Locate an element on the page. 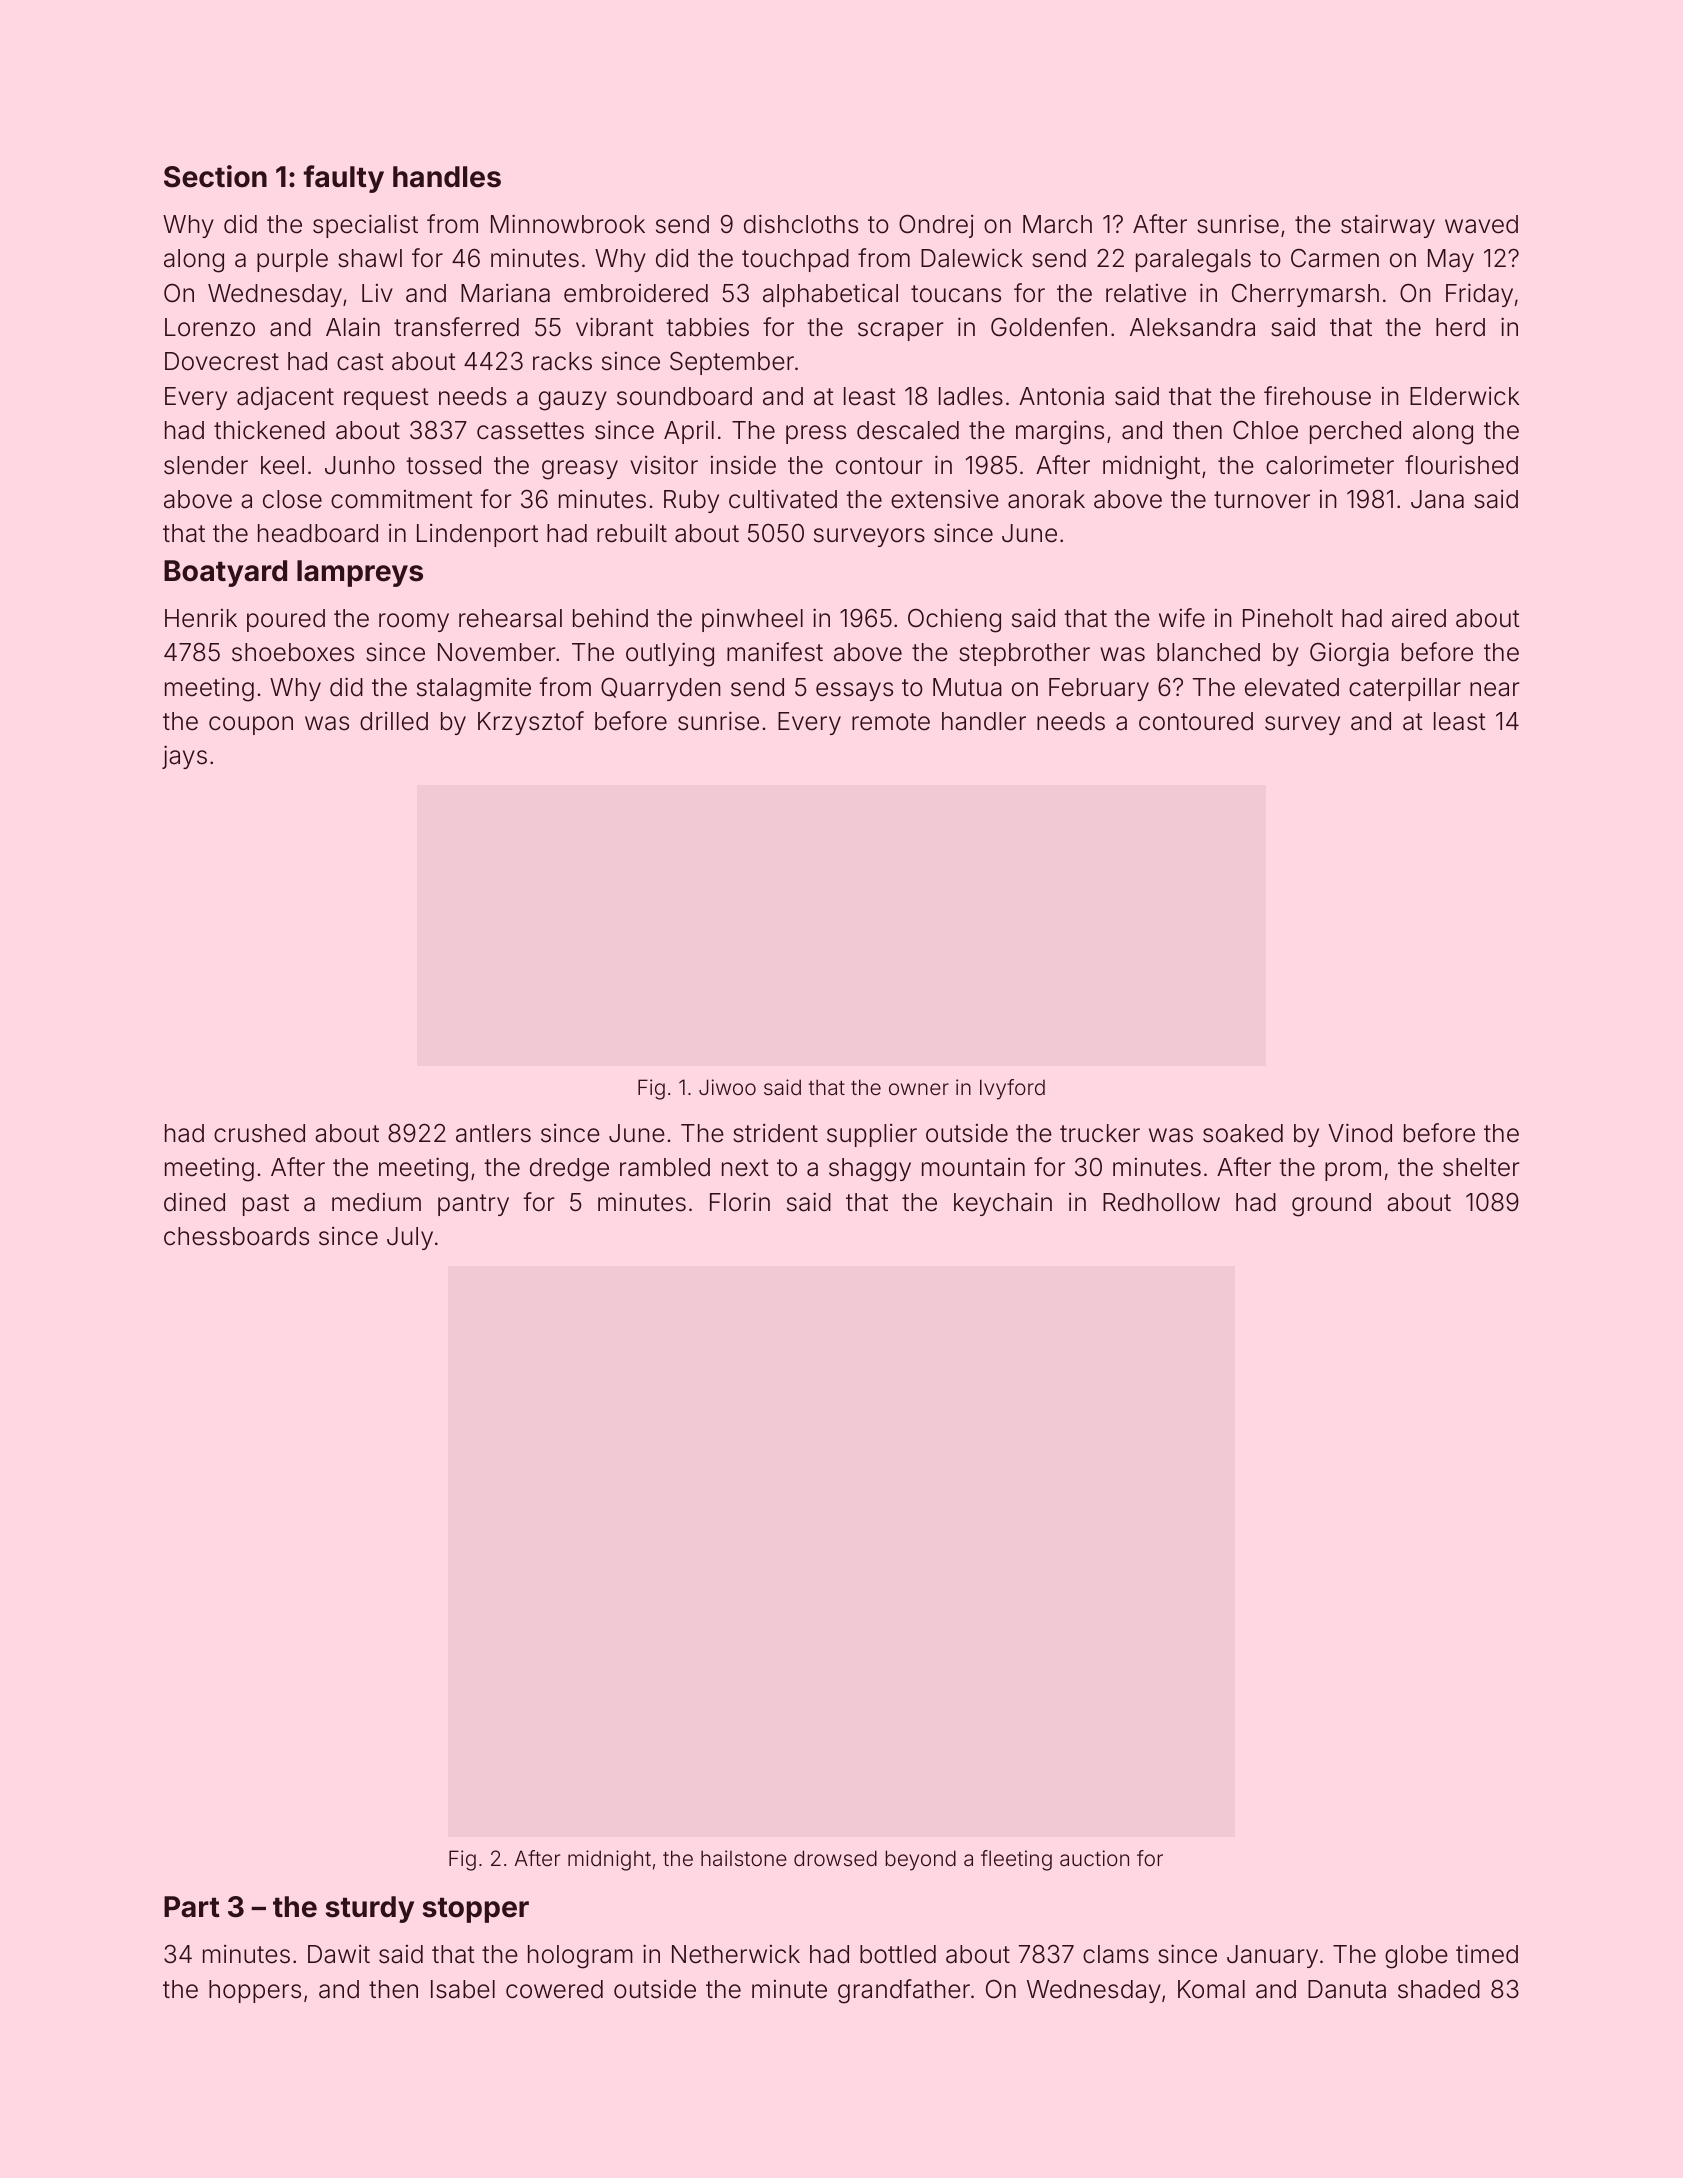 This image has width=1683, height=2178. March is located at coordinates (1057, 224).
